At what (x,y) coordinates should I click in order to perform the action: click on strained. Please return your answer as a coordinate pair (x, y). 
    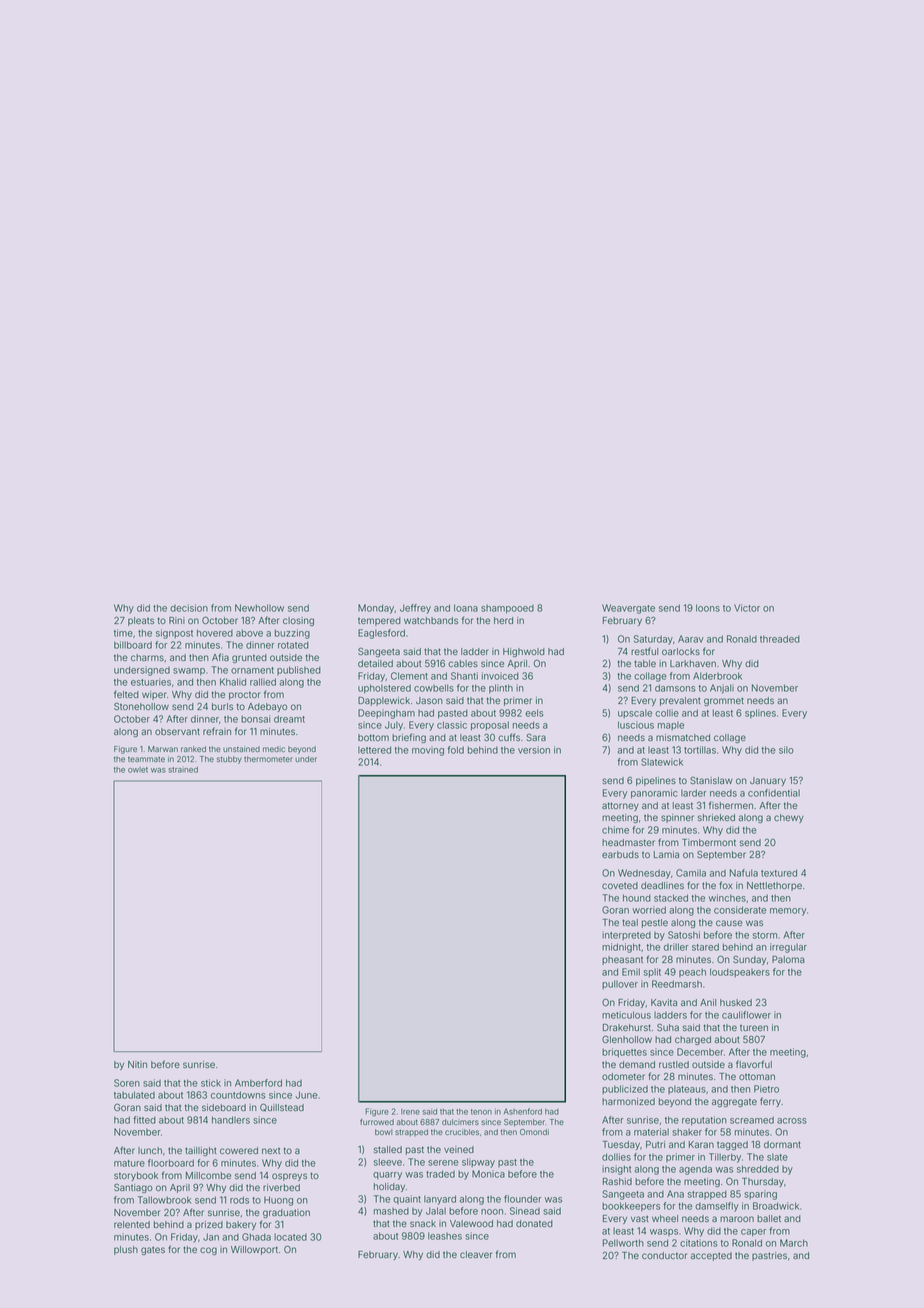
    Looking at the image, I should click on (183, 770).
